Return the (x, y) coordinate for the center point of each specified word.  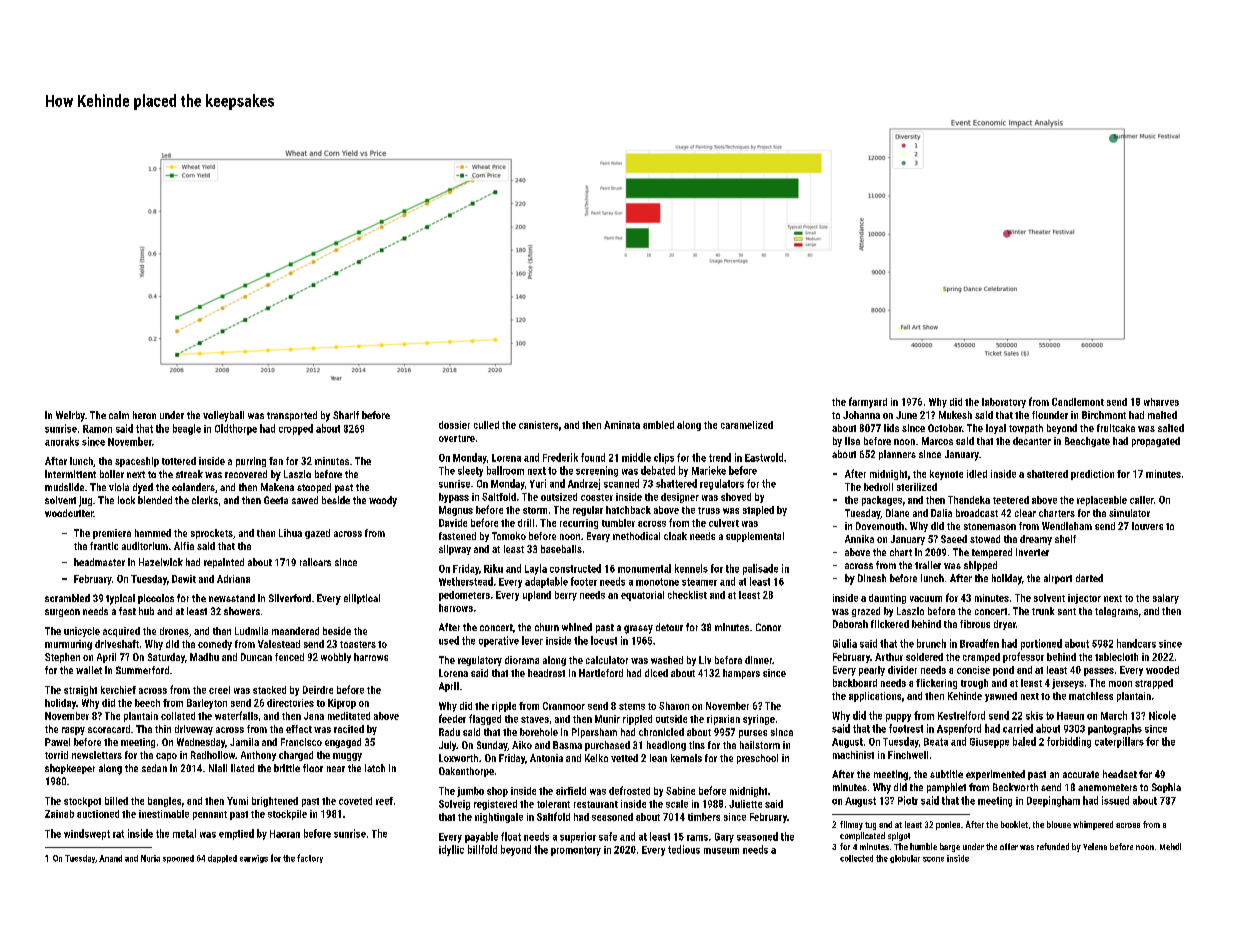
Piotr (908, 800)
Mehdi (1170, 846)
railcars (315, 562)
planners (897, 455)
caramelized (747, 425)
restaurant (596, 804)
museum (721, 851)
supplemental (755, 537)
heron (144, 415)
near (336, 769)
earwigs (254, 859)
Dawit (184, 579)
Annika (859, 539)
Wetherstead (466, 581)
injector (1084, 599)
